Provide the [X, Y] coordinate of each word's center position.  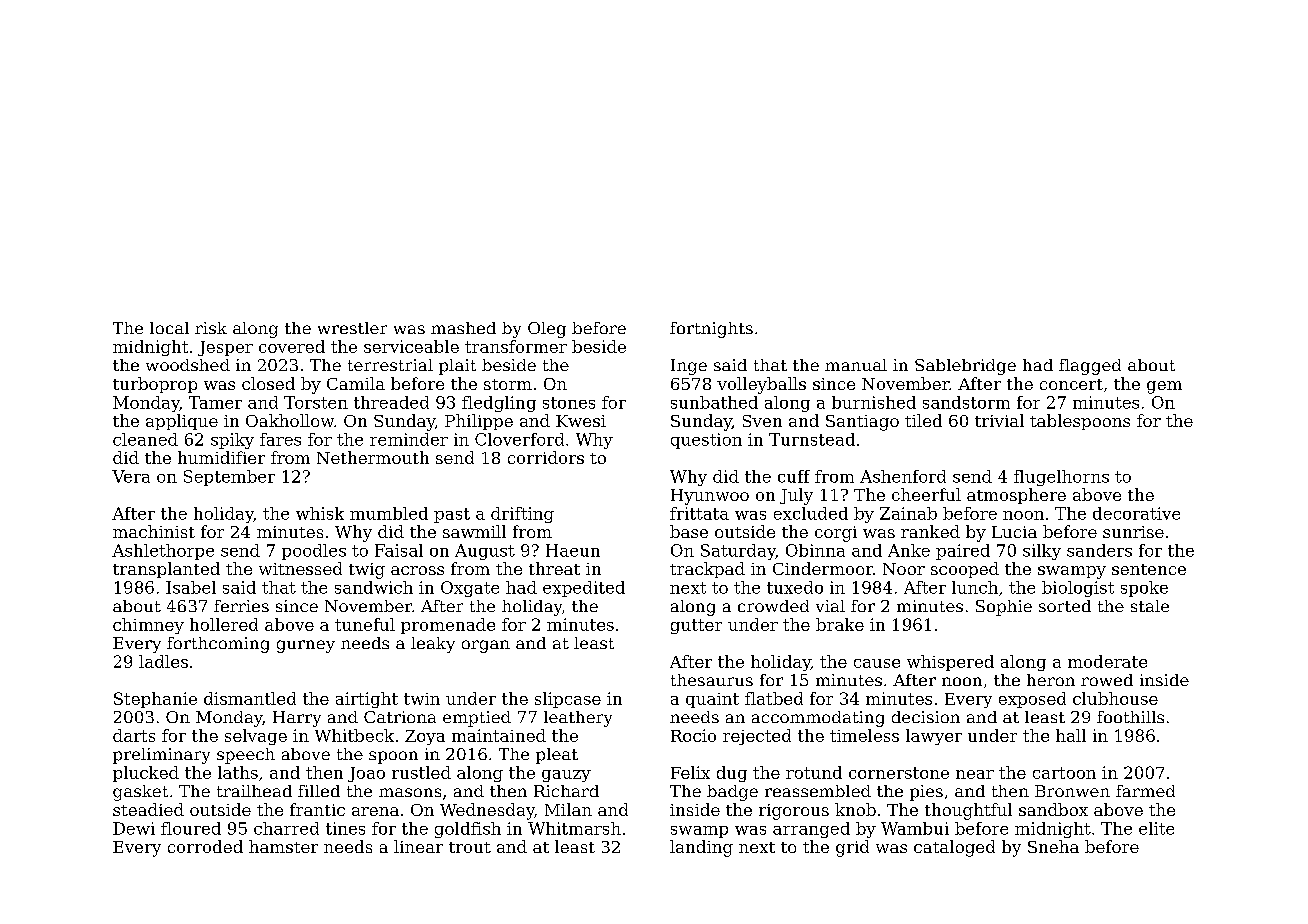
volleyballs [761, 385]
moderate [1107, 661]
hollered [224, 624]
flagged [1090, 367]
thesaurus [712, 680]
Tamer [215, 402]
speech [246, 756]
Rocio [693, 735]
